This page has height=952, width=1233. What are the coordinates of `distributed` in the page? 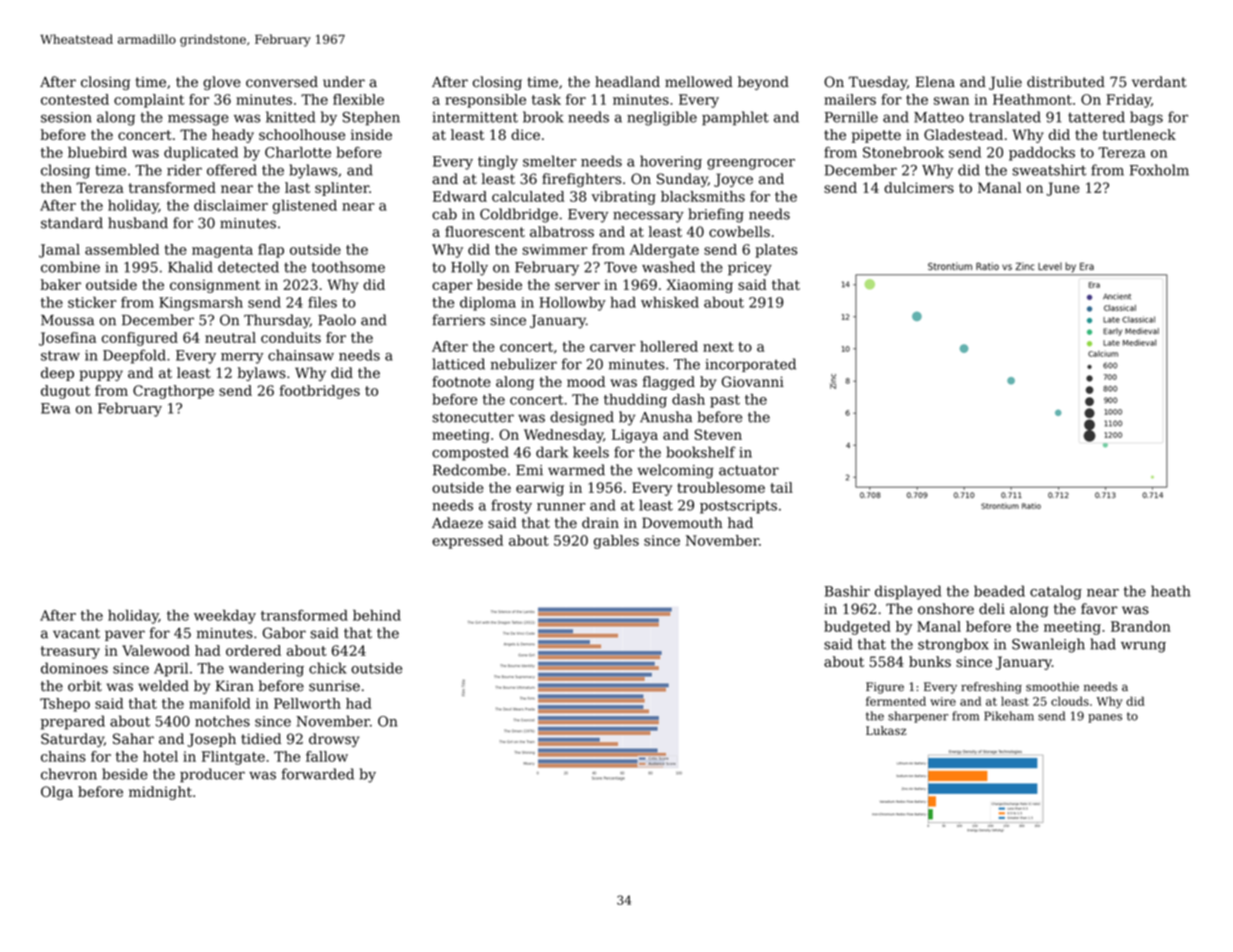 It's located at (1066, 82).
